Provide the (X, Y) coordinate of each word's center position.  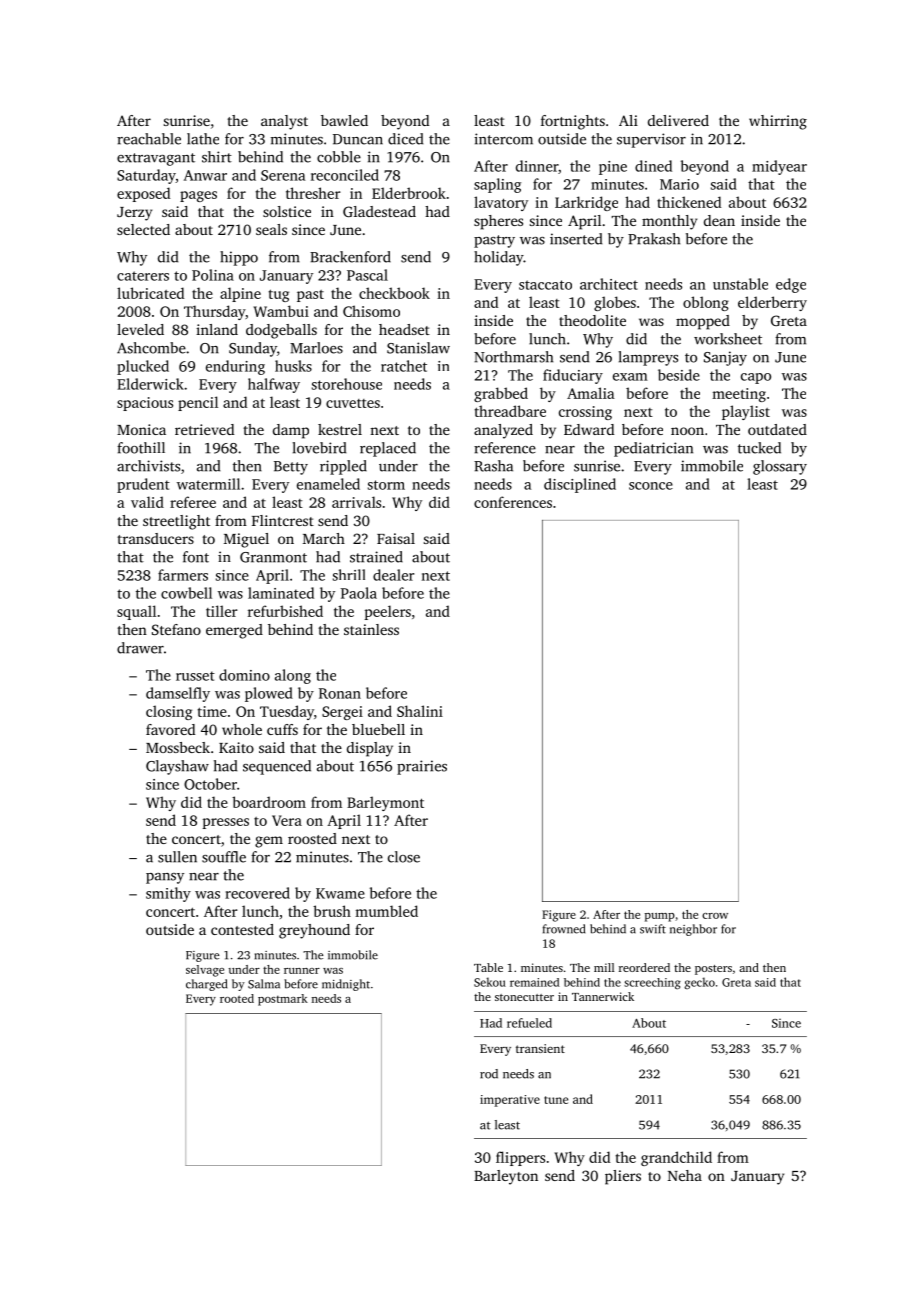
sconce (651, 486)
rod (489, 1074)
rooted (237, 998)
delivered (678, 120)
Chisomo (371, 311)
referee (193, 502)
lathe (203, 139)
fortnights (573, 122)
